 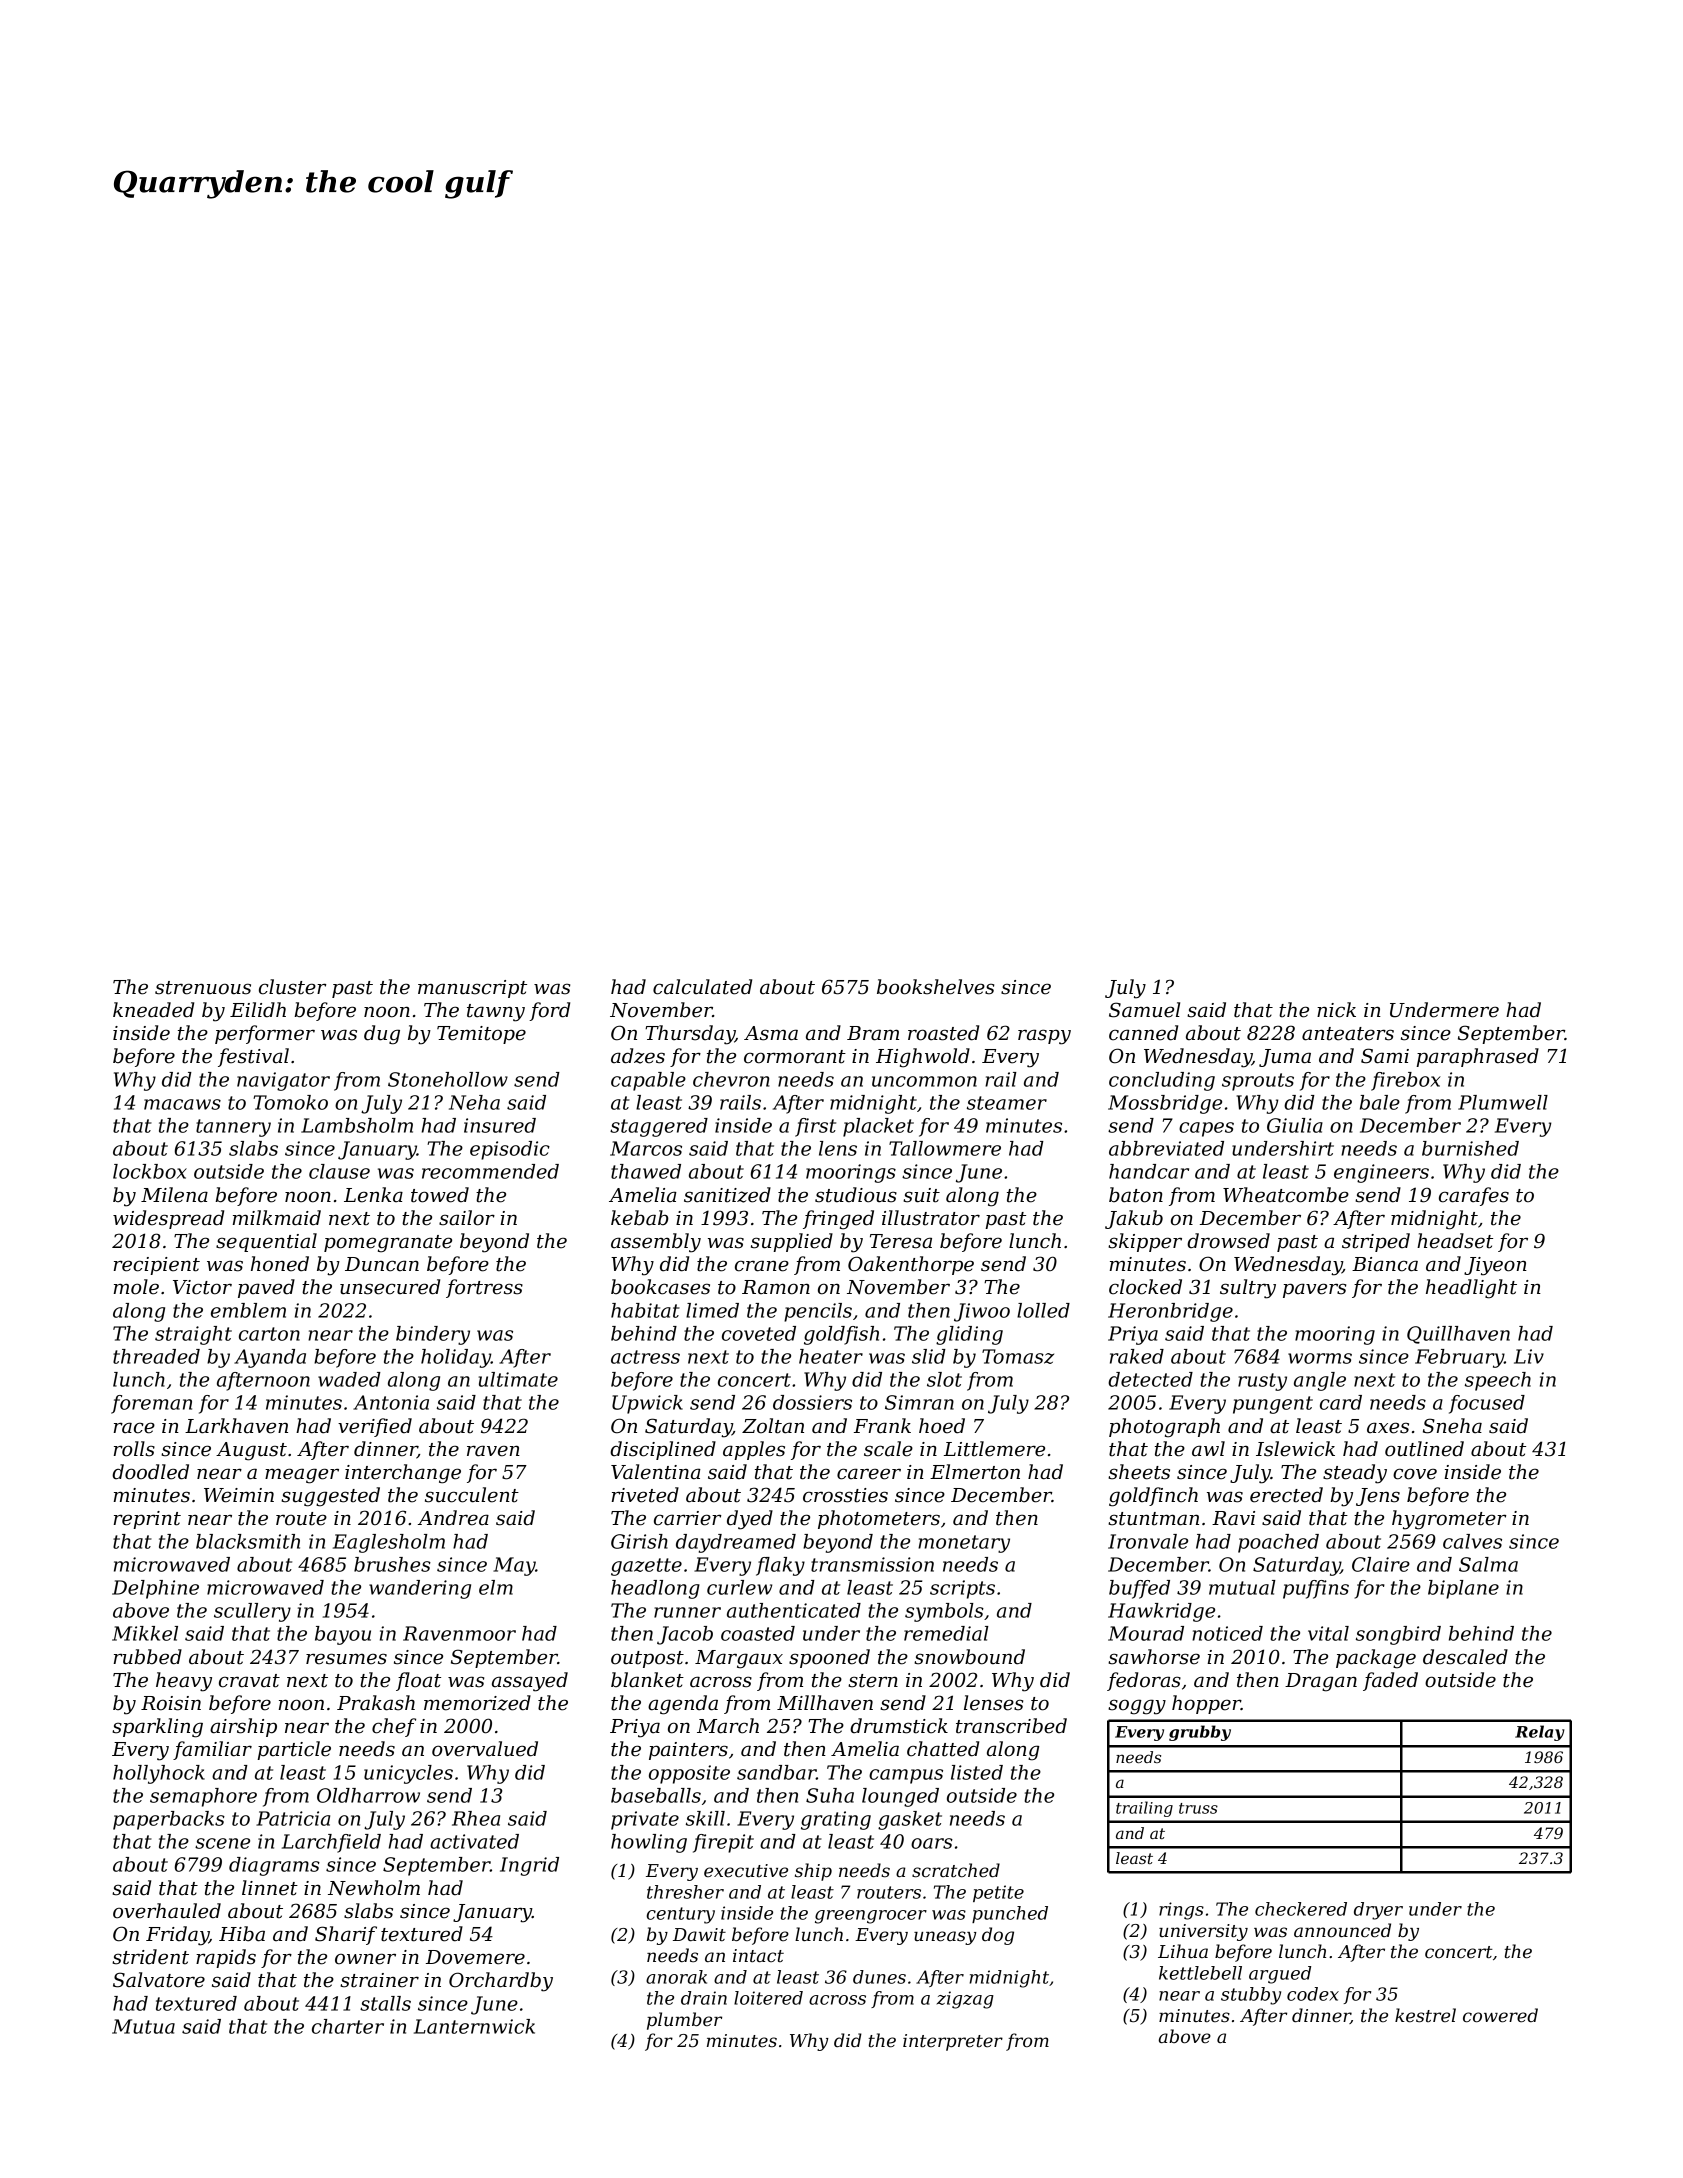 What do you see at coordinates (910, 1820) in the document?
I see `gasket` at bounding box center [910, 1820].
